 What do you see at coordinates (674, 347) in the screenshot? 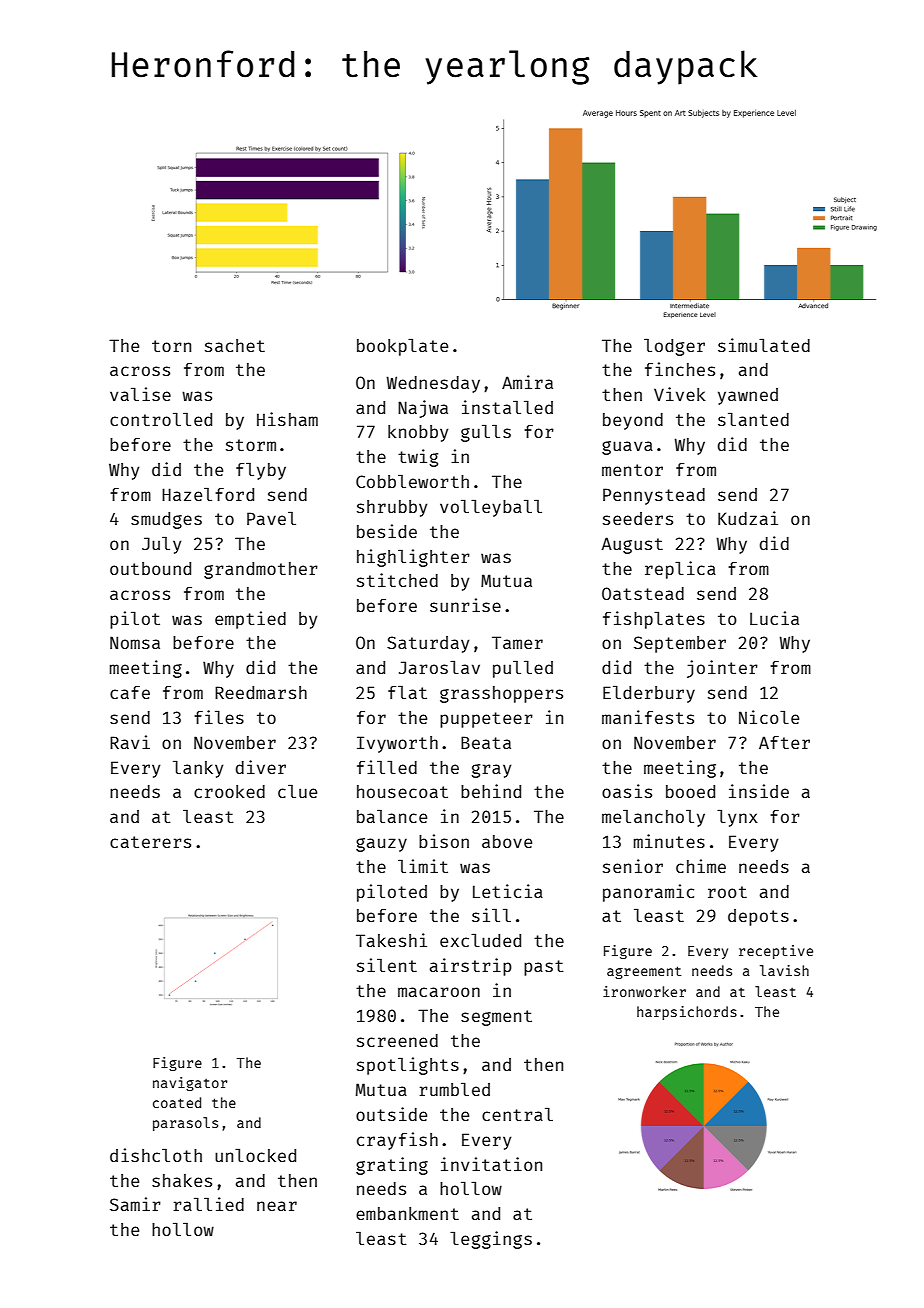
I see `lodger` at bounding box center [674, 347].
